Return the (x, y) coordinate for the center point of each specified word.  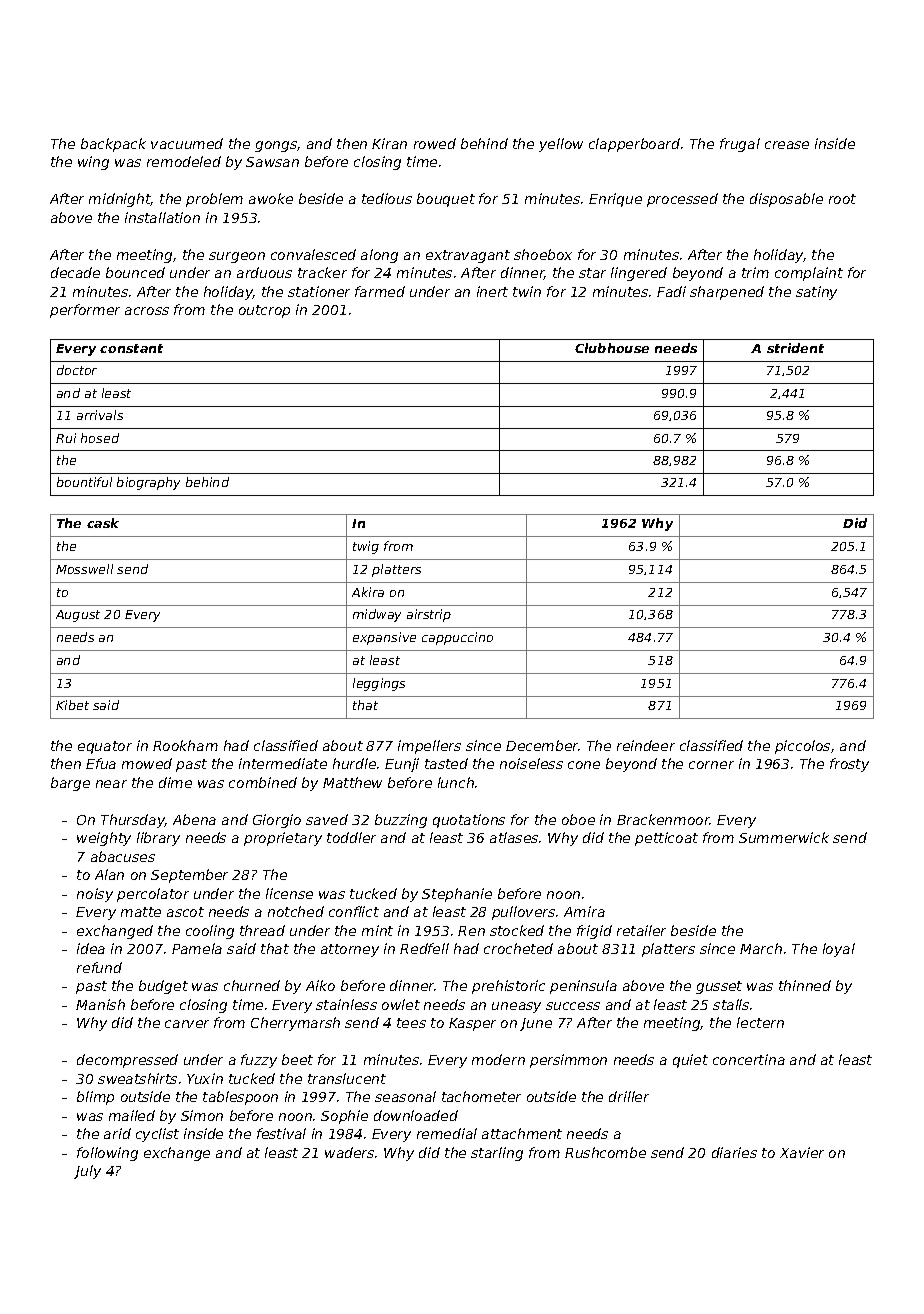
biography (148, 483)
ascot (185, 912)
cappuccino (457, 638)
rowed (435, 143)
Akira (368, 592)
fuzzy (259, 1061)
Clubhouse (612, 348)
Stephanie (457, 895)
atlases (514, 837)
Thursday (133, 821)
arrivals (100, 415)
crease (787, 145)
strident (795, 348)
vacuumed (187, 143)
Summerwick (784, 837)
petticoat (666, 839)
